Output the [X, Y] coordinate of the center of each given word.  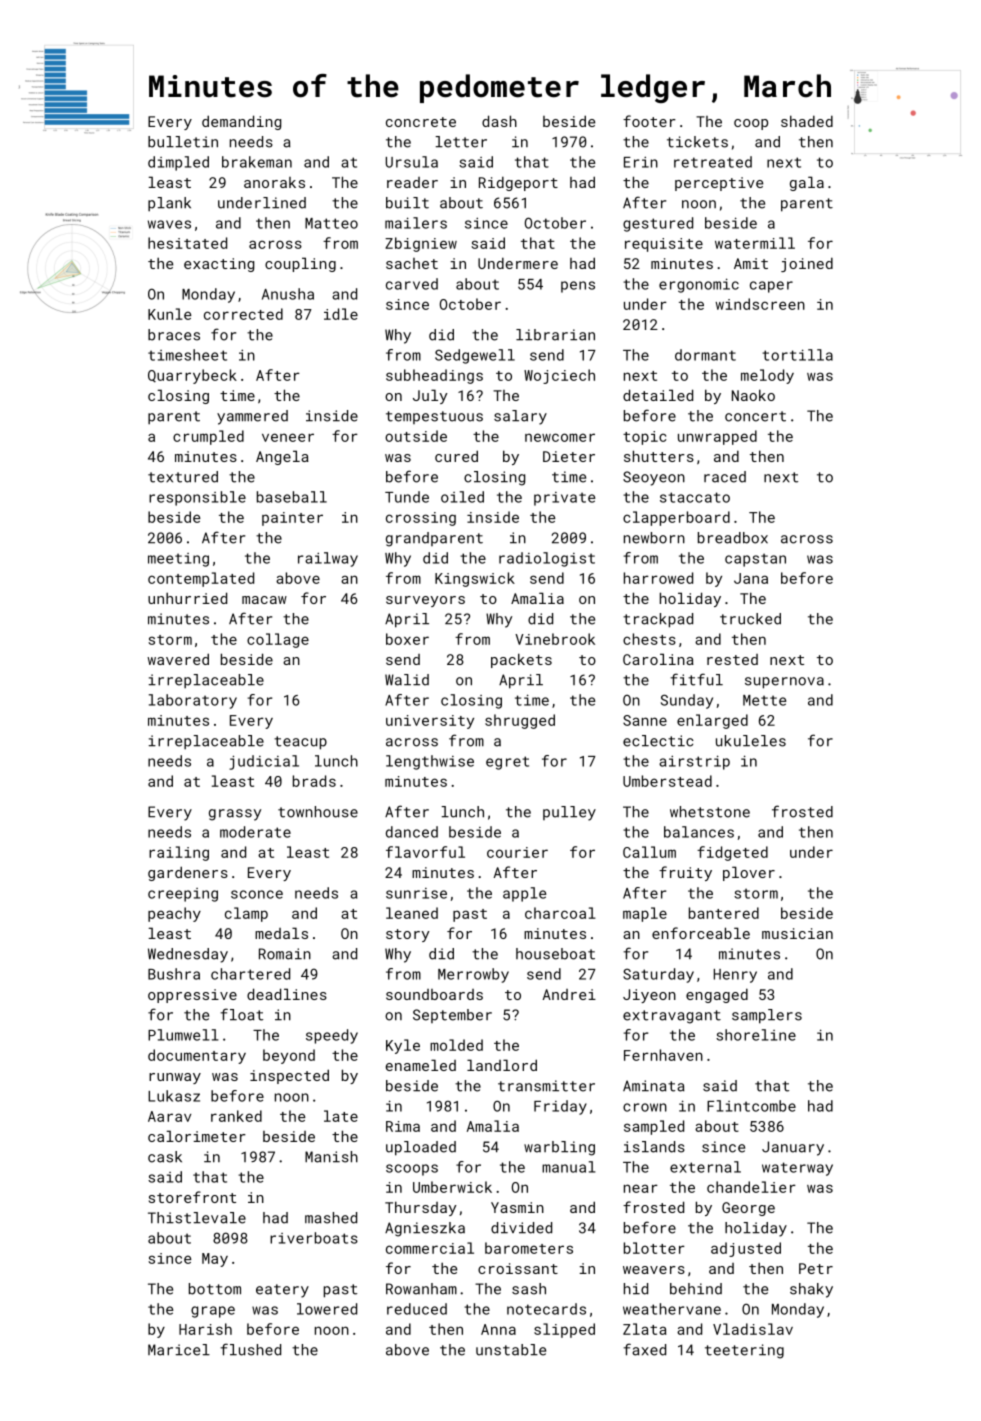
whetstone [710, 812]
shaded [807, 121]
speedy [332, 1036]
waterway [797, 1169]
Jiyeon [649, 996]
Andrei [569, 994]
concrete [421, 122]
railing [179, 853]
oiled [462, 497]
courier [517, 852]
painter [292, 519]
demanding [241, 122]
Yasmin [517, 1207]
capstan [755, 560]
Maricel [179, 1350]
